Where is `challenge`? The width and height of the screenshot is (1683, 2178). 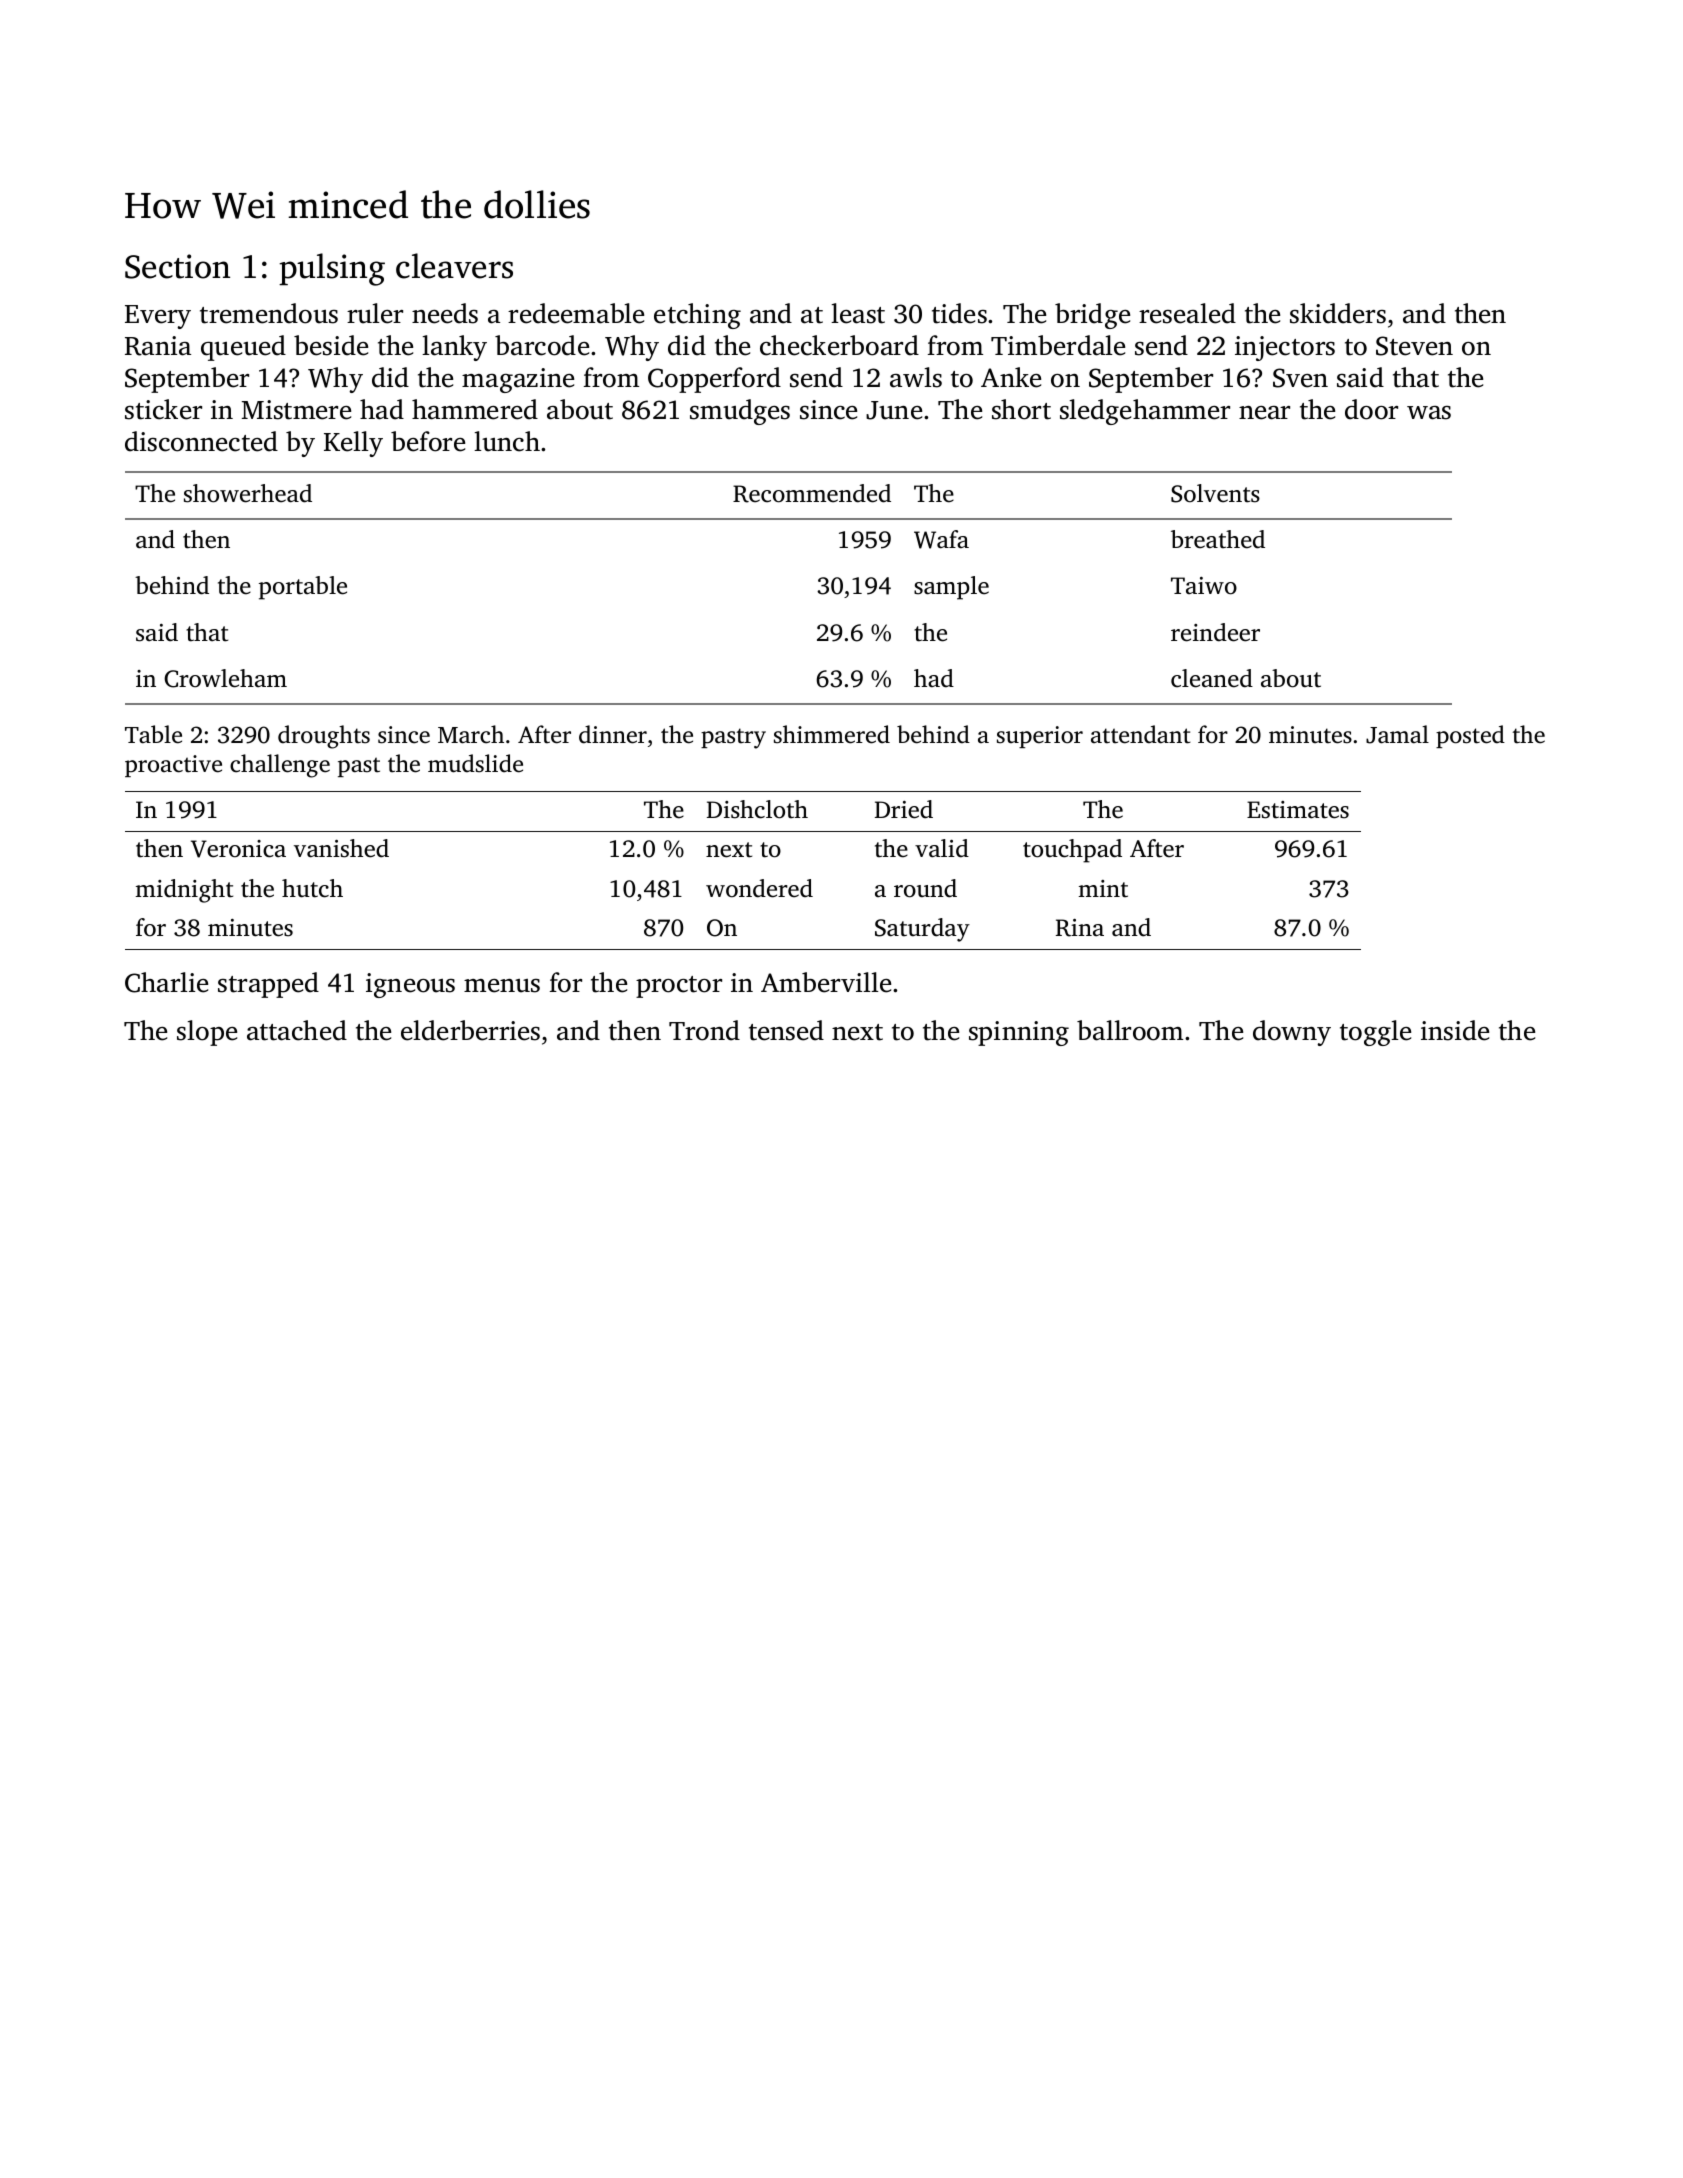 challenge is located at coordinates (280, 766).
